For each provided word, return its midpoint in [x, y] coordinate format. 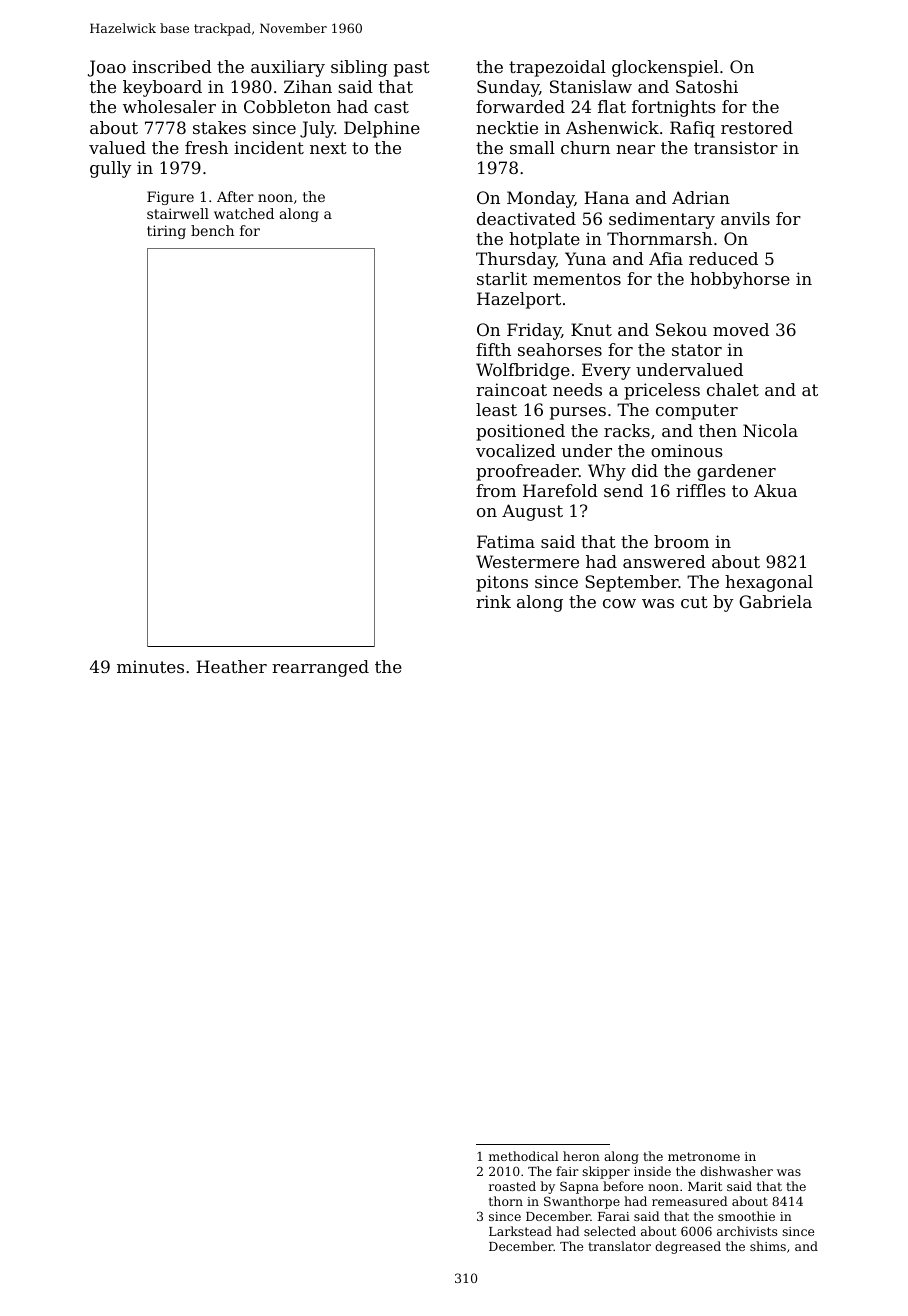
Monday [540, 199]
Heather [231, 666]
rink [493, 601]
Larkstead [520, 1231]
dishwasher [736, 1171]
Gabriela [775, 601]
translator [619, 1246]
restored [757, 127]
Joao [107, 68]
